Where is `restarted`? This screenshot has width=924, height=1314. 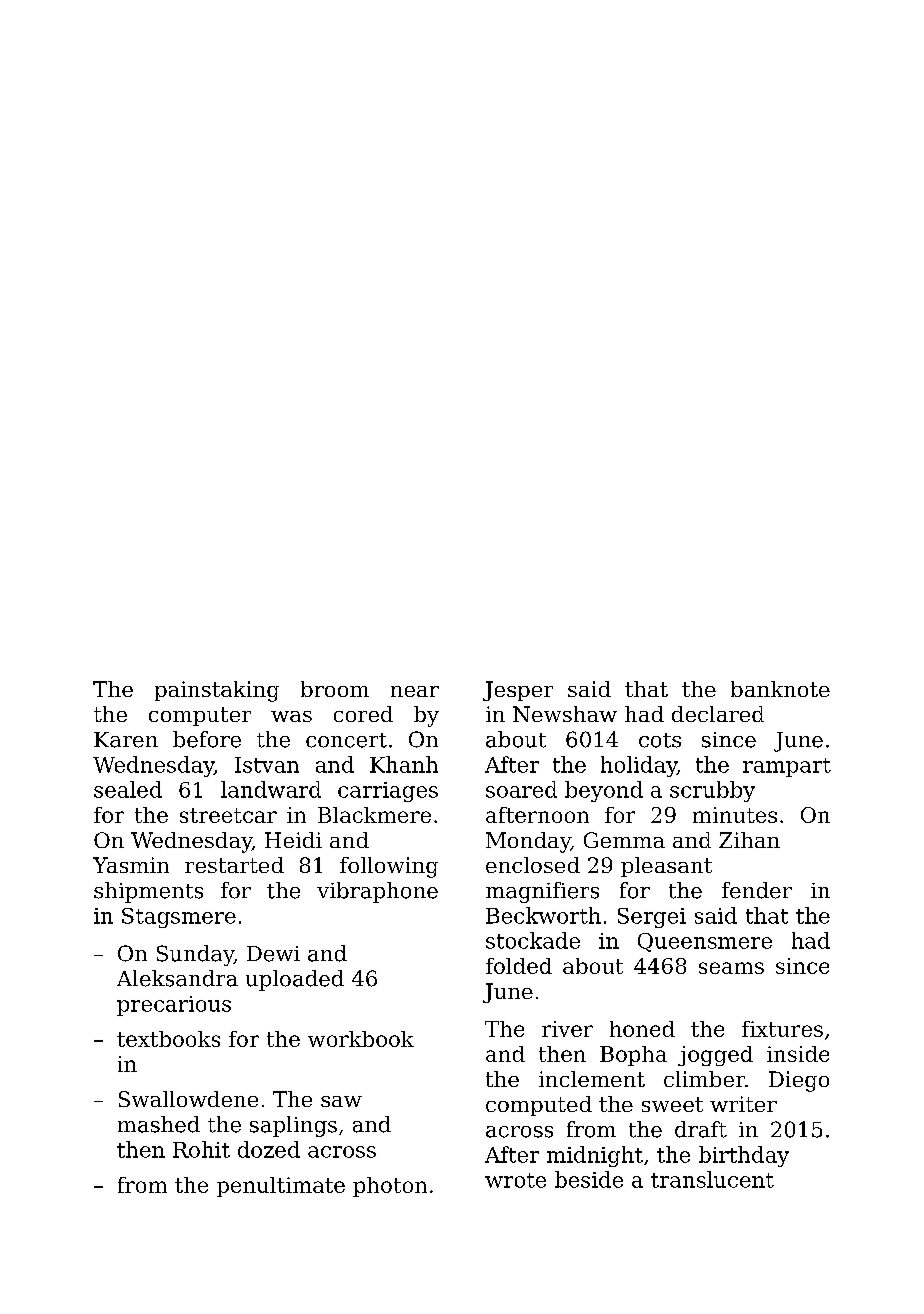
restarted is located at coordinates (234, 865).
